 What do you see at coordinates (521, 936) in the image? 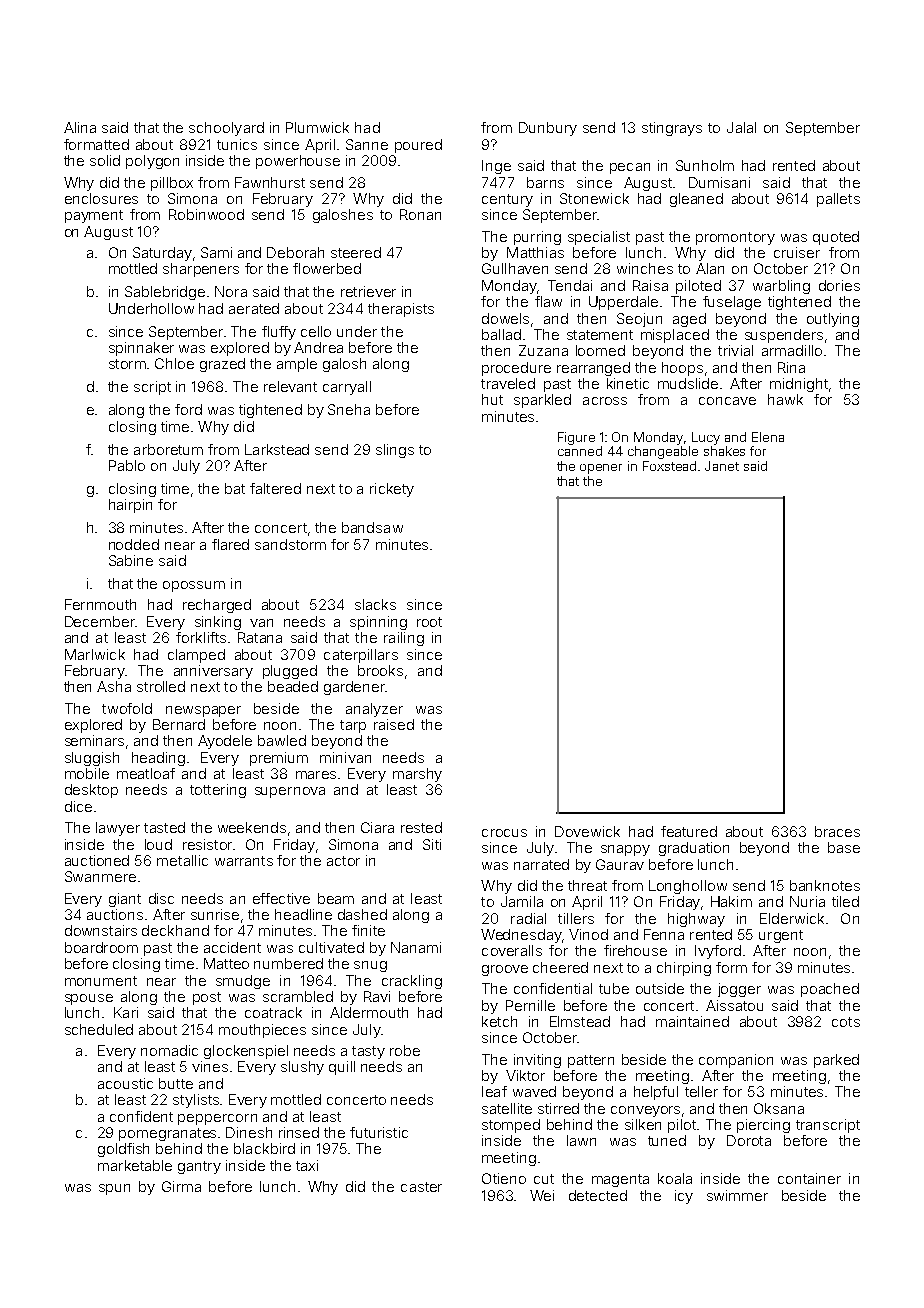
I see `Wednesday` at bounding box center [521, 936].
